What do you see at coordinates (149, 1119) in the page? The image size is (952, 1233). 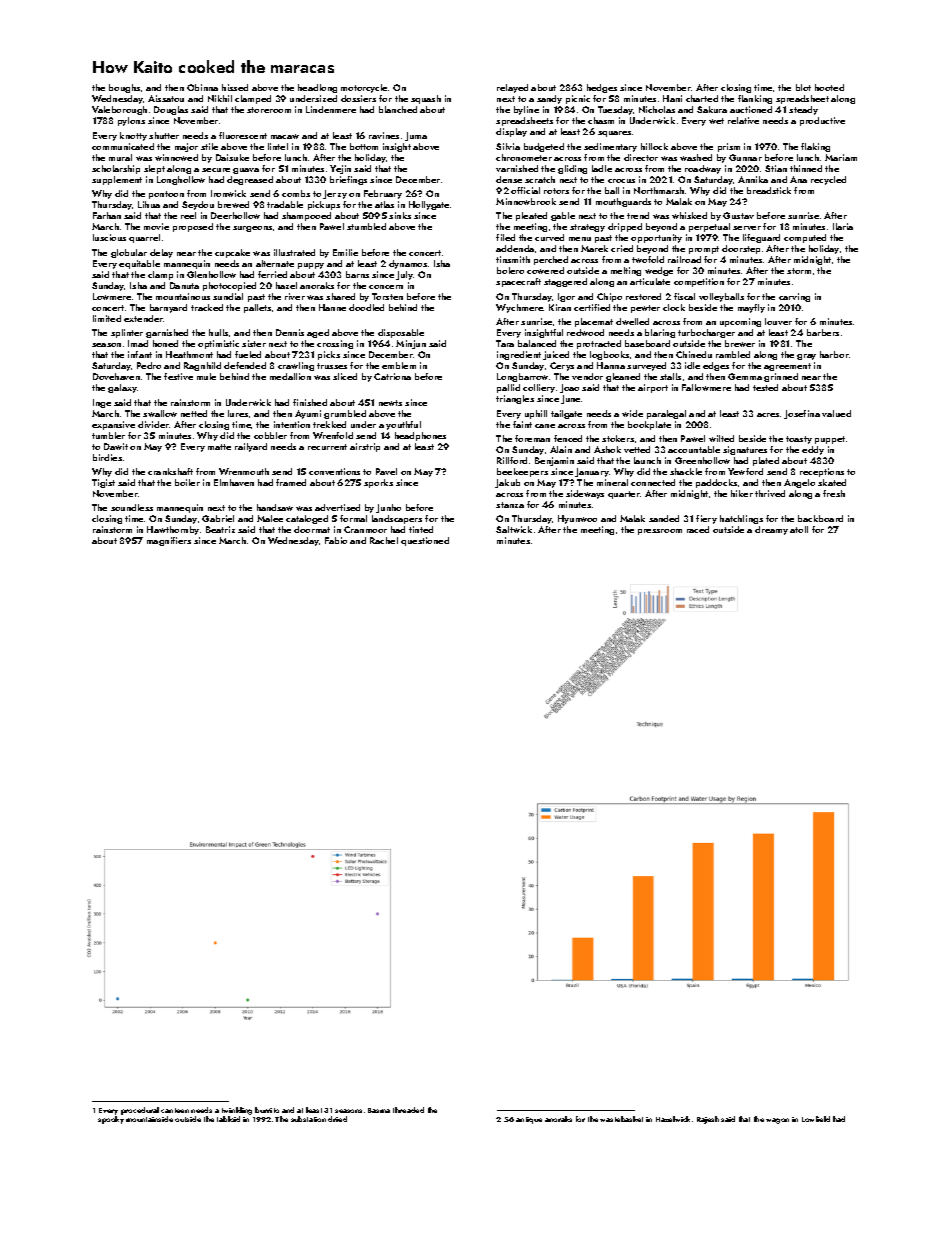 I see `mountainside` at bounding box center [149, 1119].
